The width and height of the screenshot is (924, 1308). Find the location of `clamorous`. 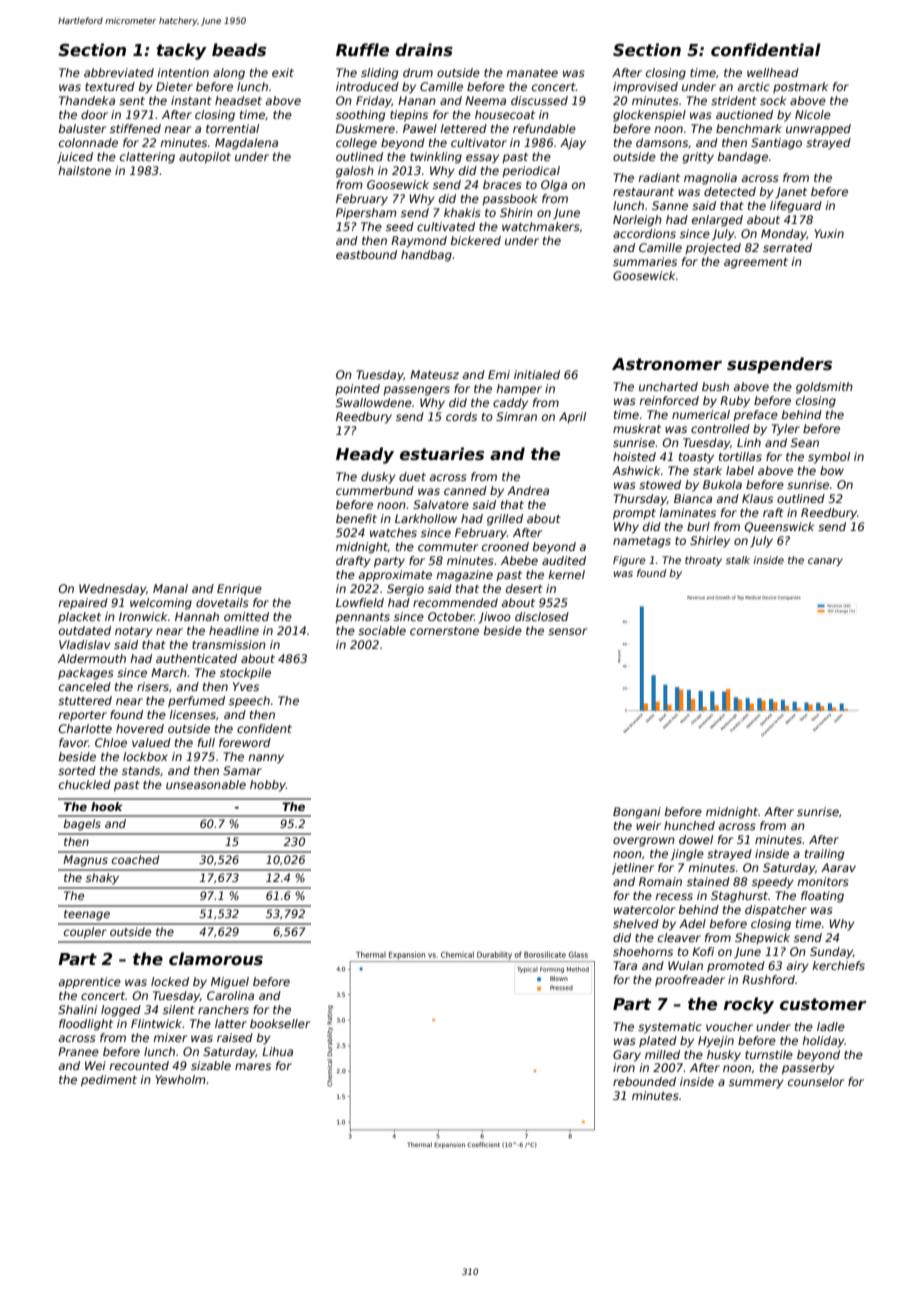

clamorous is located at coordinates (216, 959).
